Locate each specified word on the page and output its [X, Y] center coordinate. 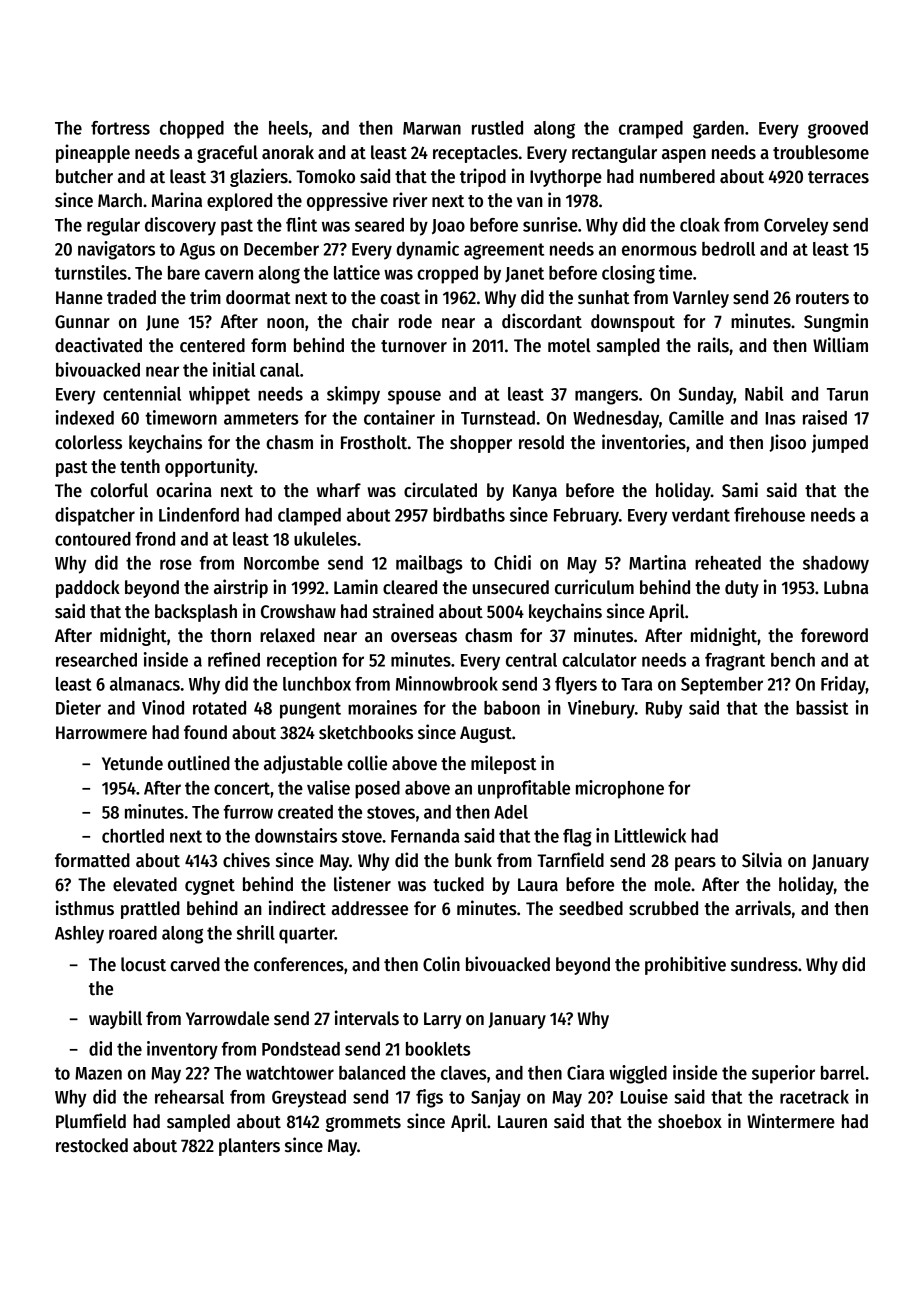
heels [288, 128]
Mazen [98, 1073]
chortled [133, 836]
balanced [372, 1073]
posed [377, 790]
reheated [728, 563]
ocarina [184, 490]
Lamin [356, 587]
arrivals [763, 908]
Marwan [432, 128]
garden [718, 130]
